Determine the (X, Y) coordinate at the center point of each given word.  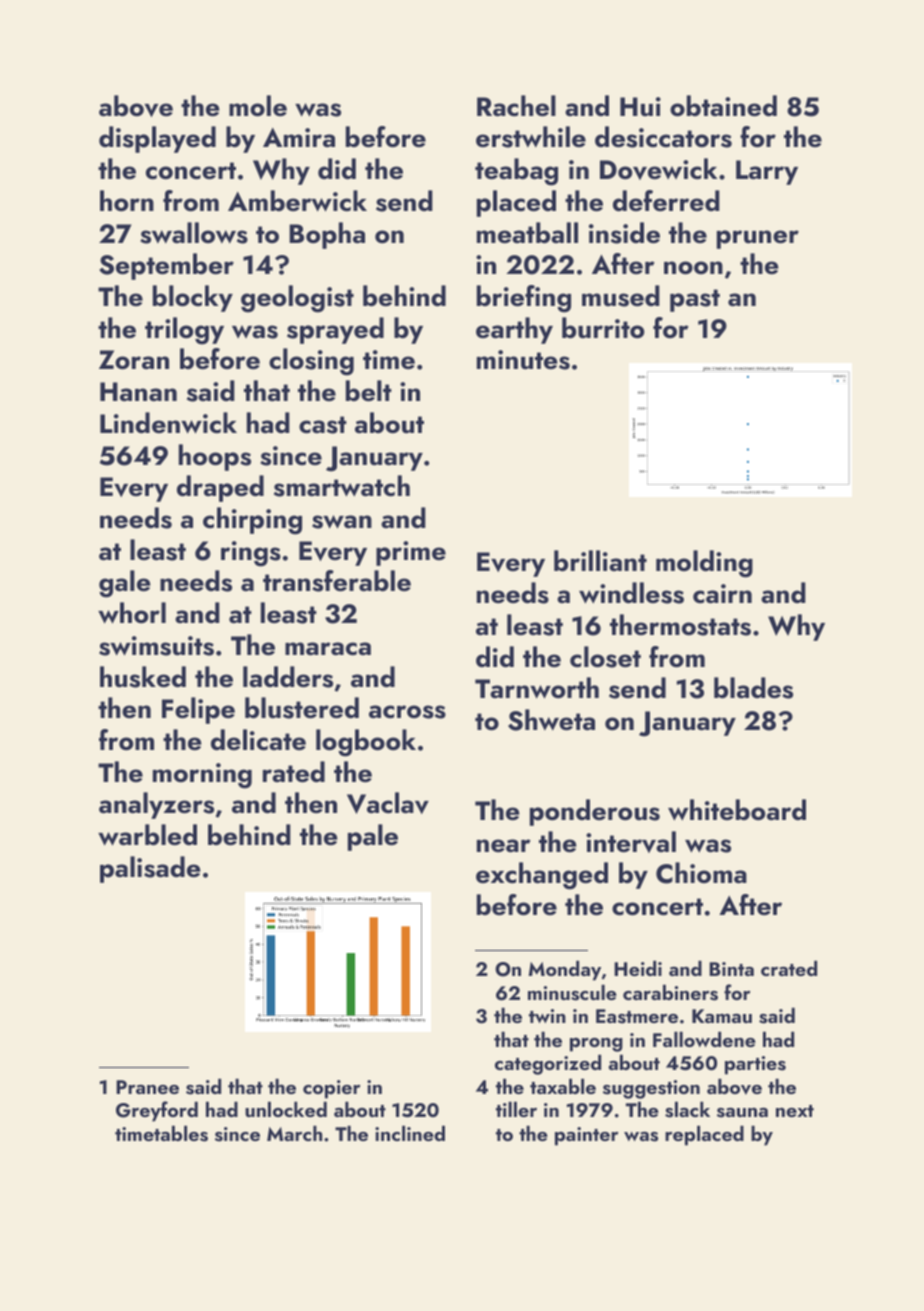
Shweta (551, 720)
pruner (758, 239)
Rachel (516, 106)
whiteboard (737, 810)
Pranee (147, 1087)
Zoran (134, 360)
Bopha (327, 235)
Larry (767, 172)
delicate (258, 740)
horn (127, 201)
